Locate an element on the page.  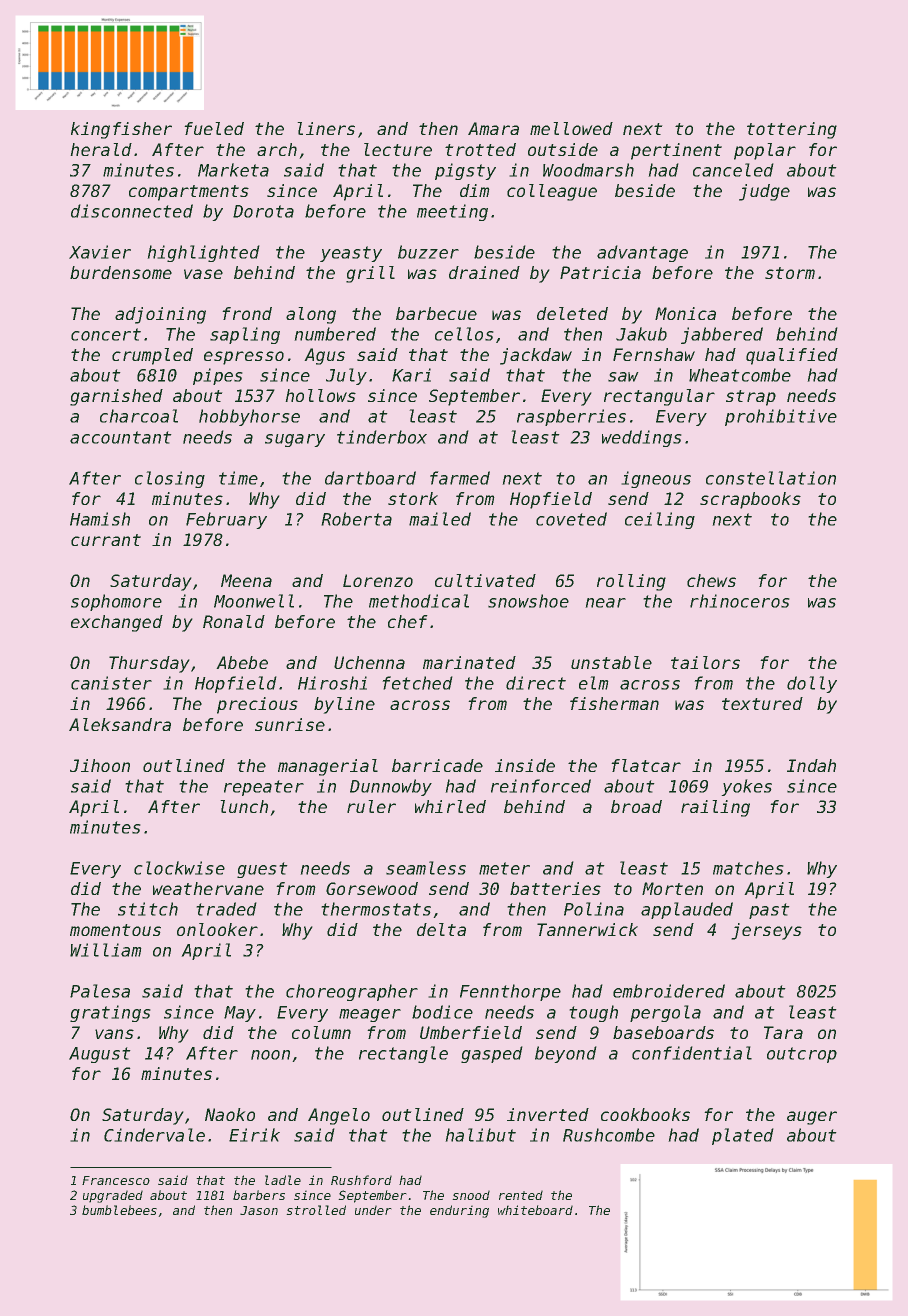
vans is located at coordinates (114, 1034).
